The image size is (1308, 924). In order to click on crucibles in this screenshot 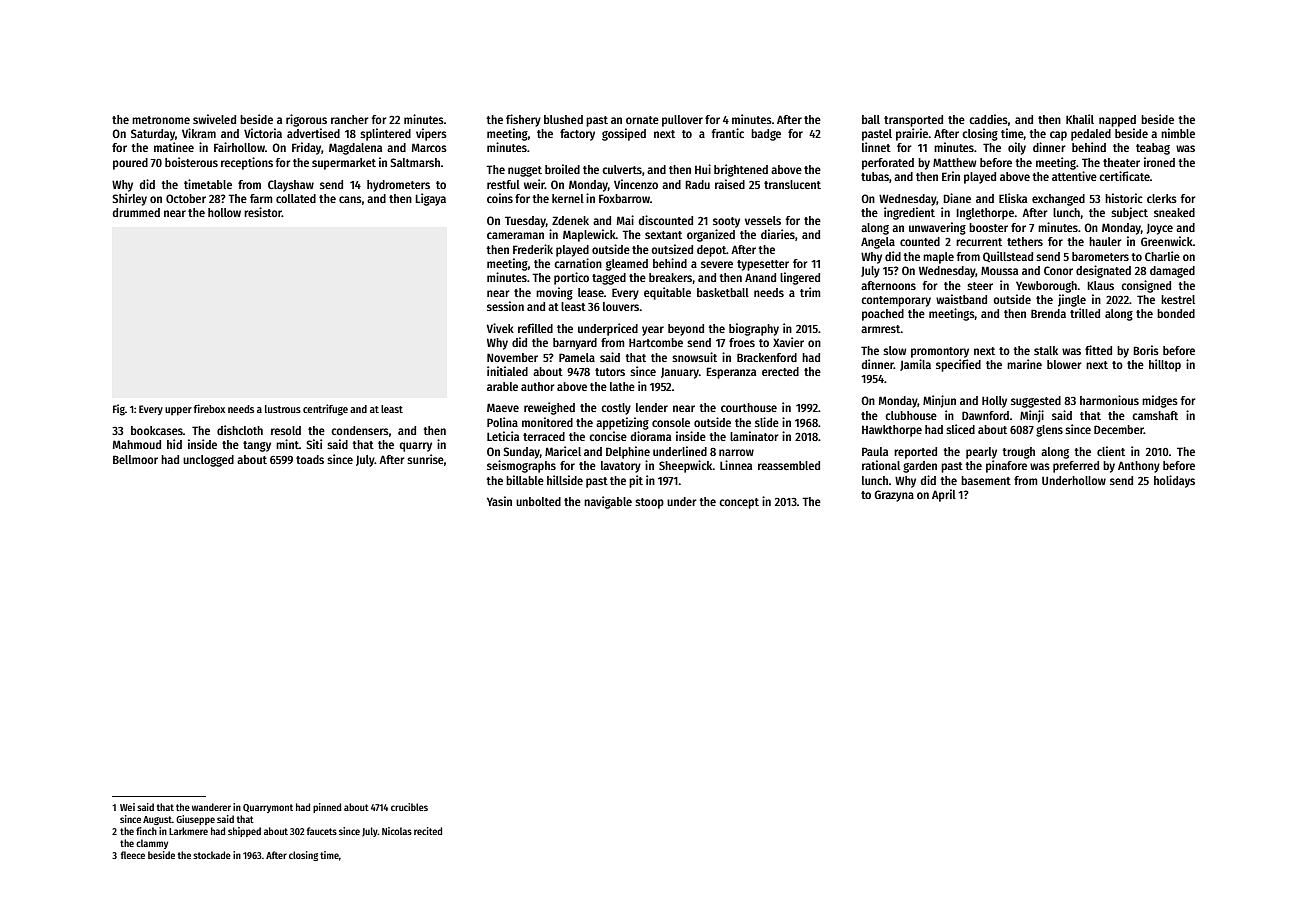, I will do `click(409, 807)`.
